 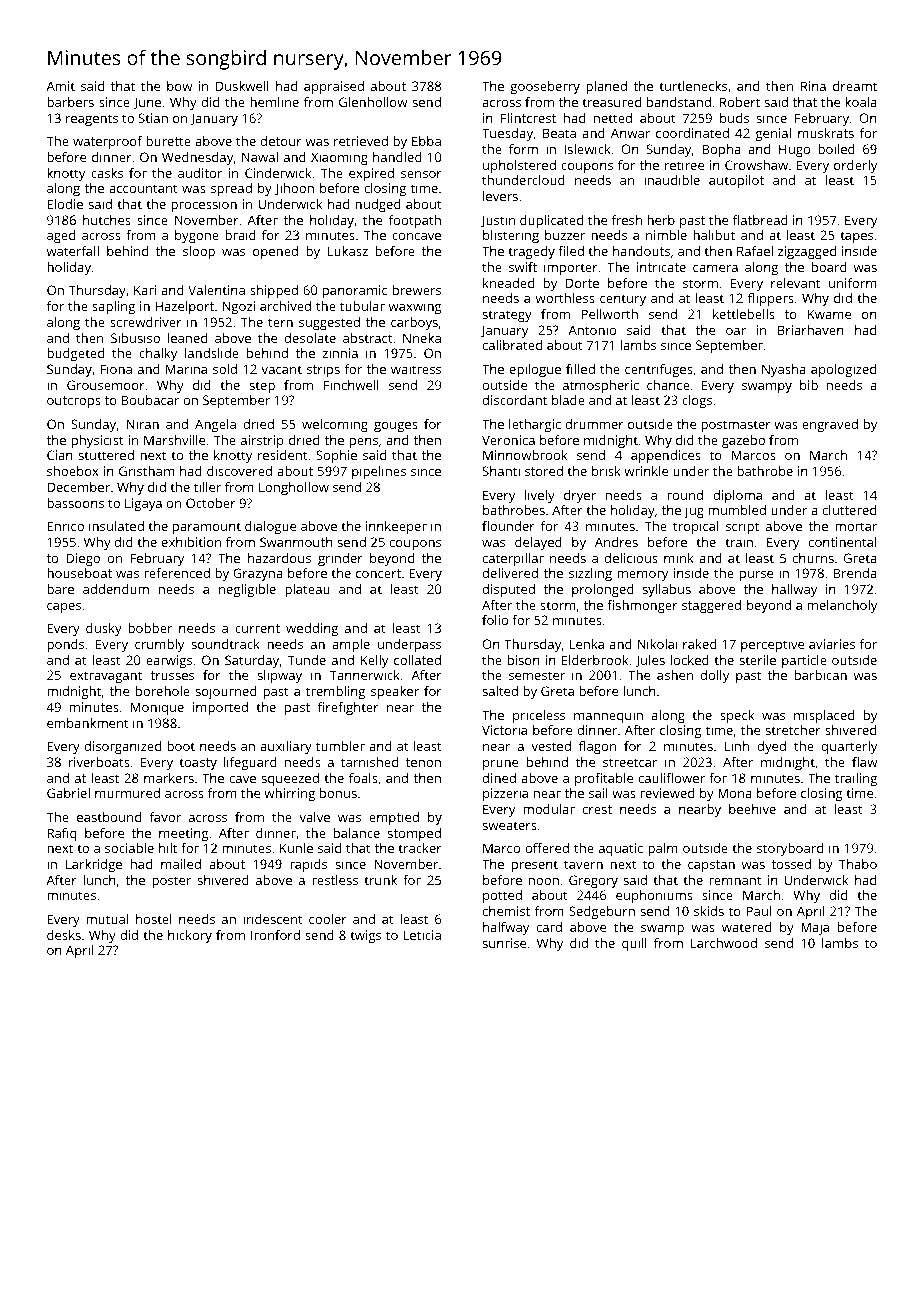 I want to click on filled, so click(x=580, y=369).
